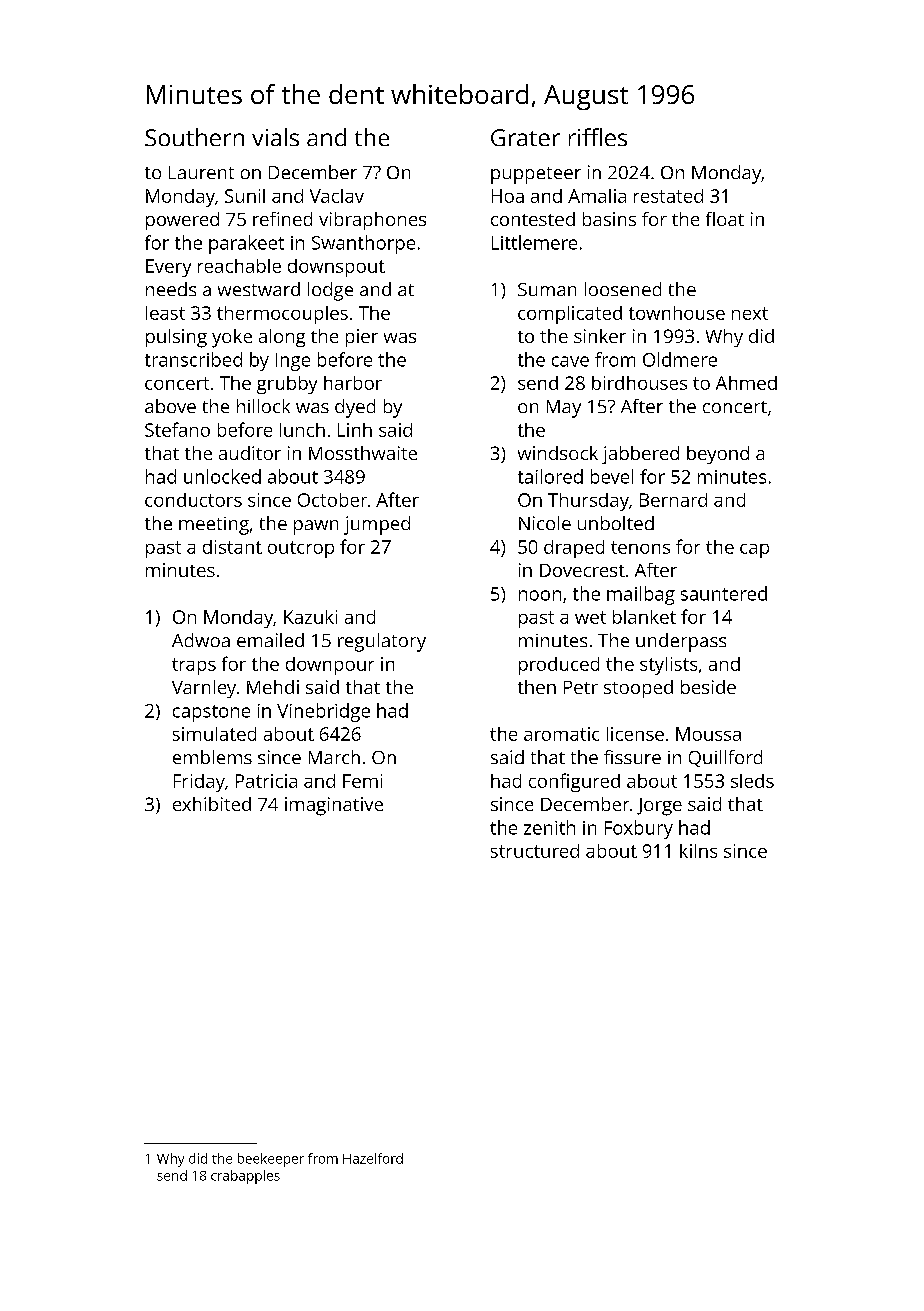  I want to click on Hoa, so click(508, 196).
